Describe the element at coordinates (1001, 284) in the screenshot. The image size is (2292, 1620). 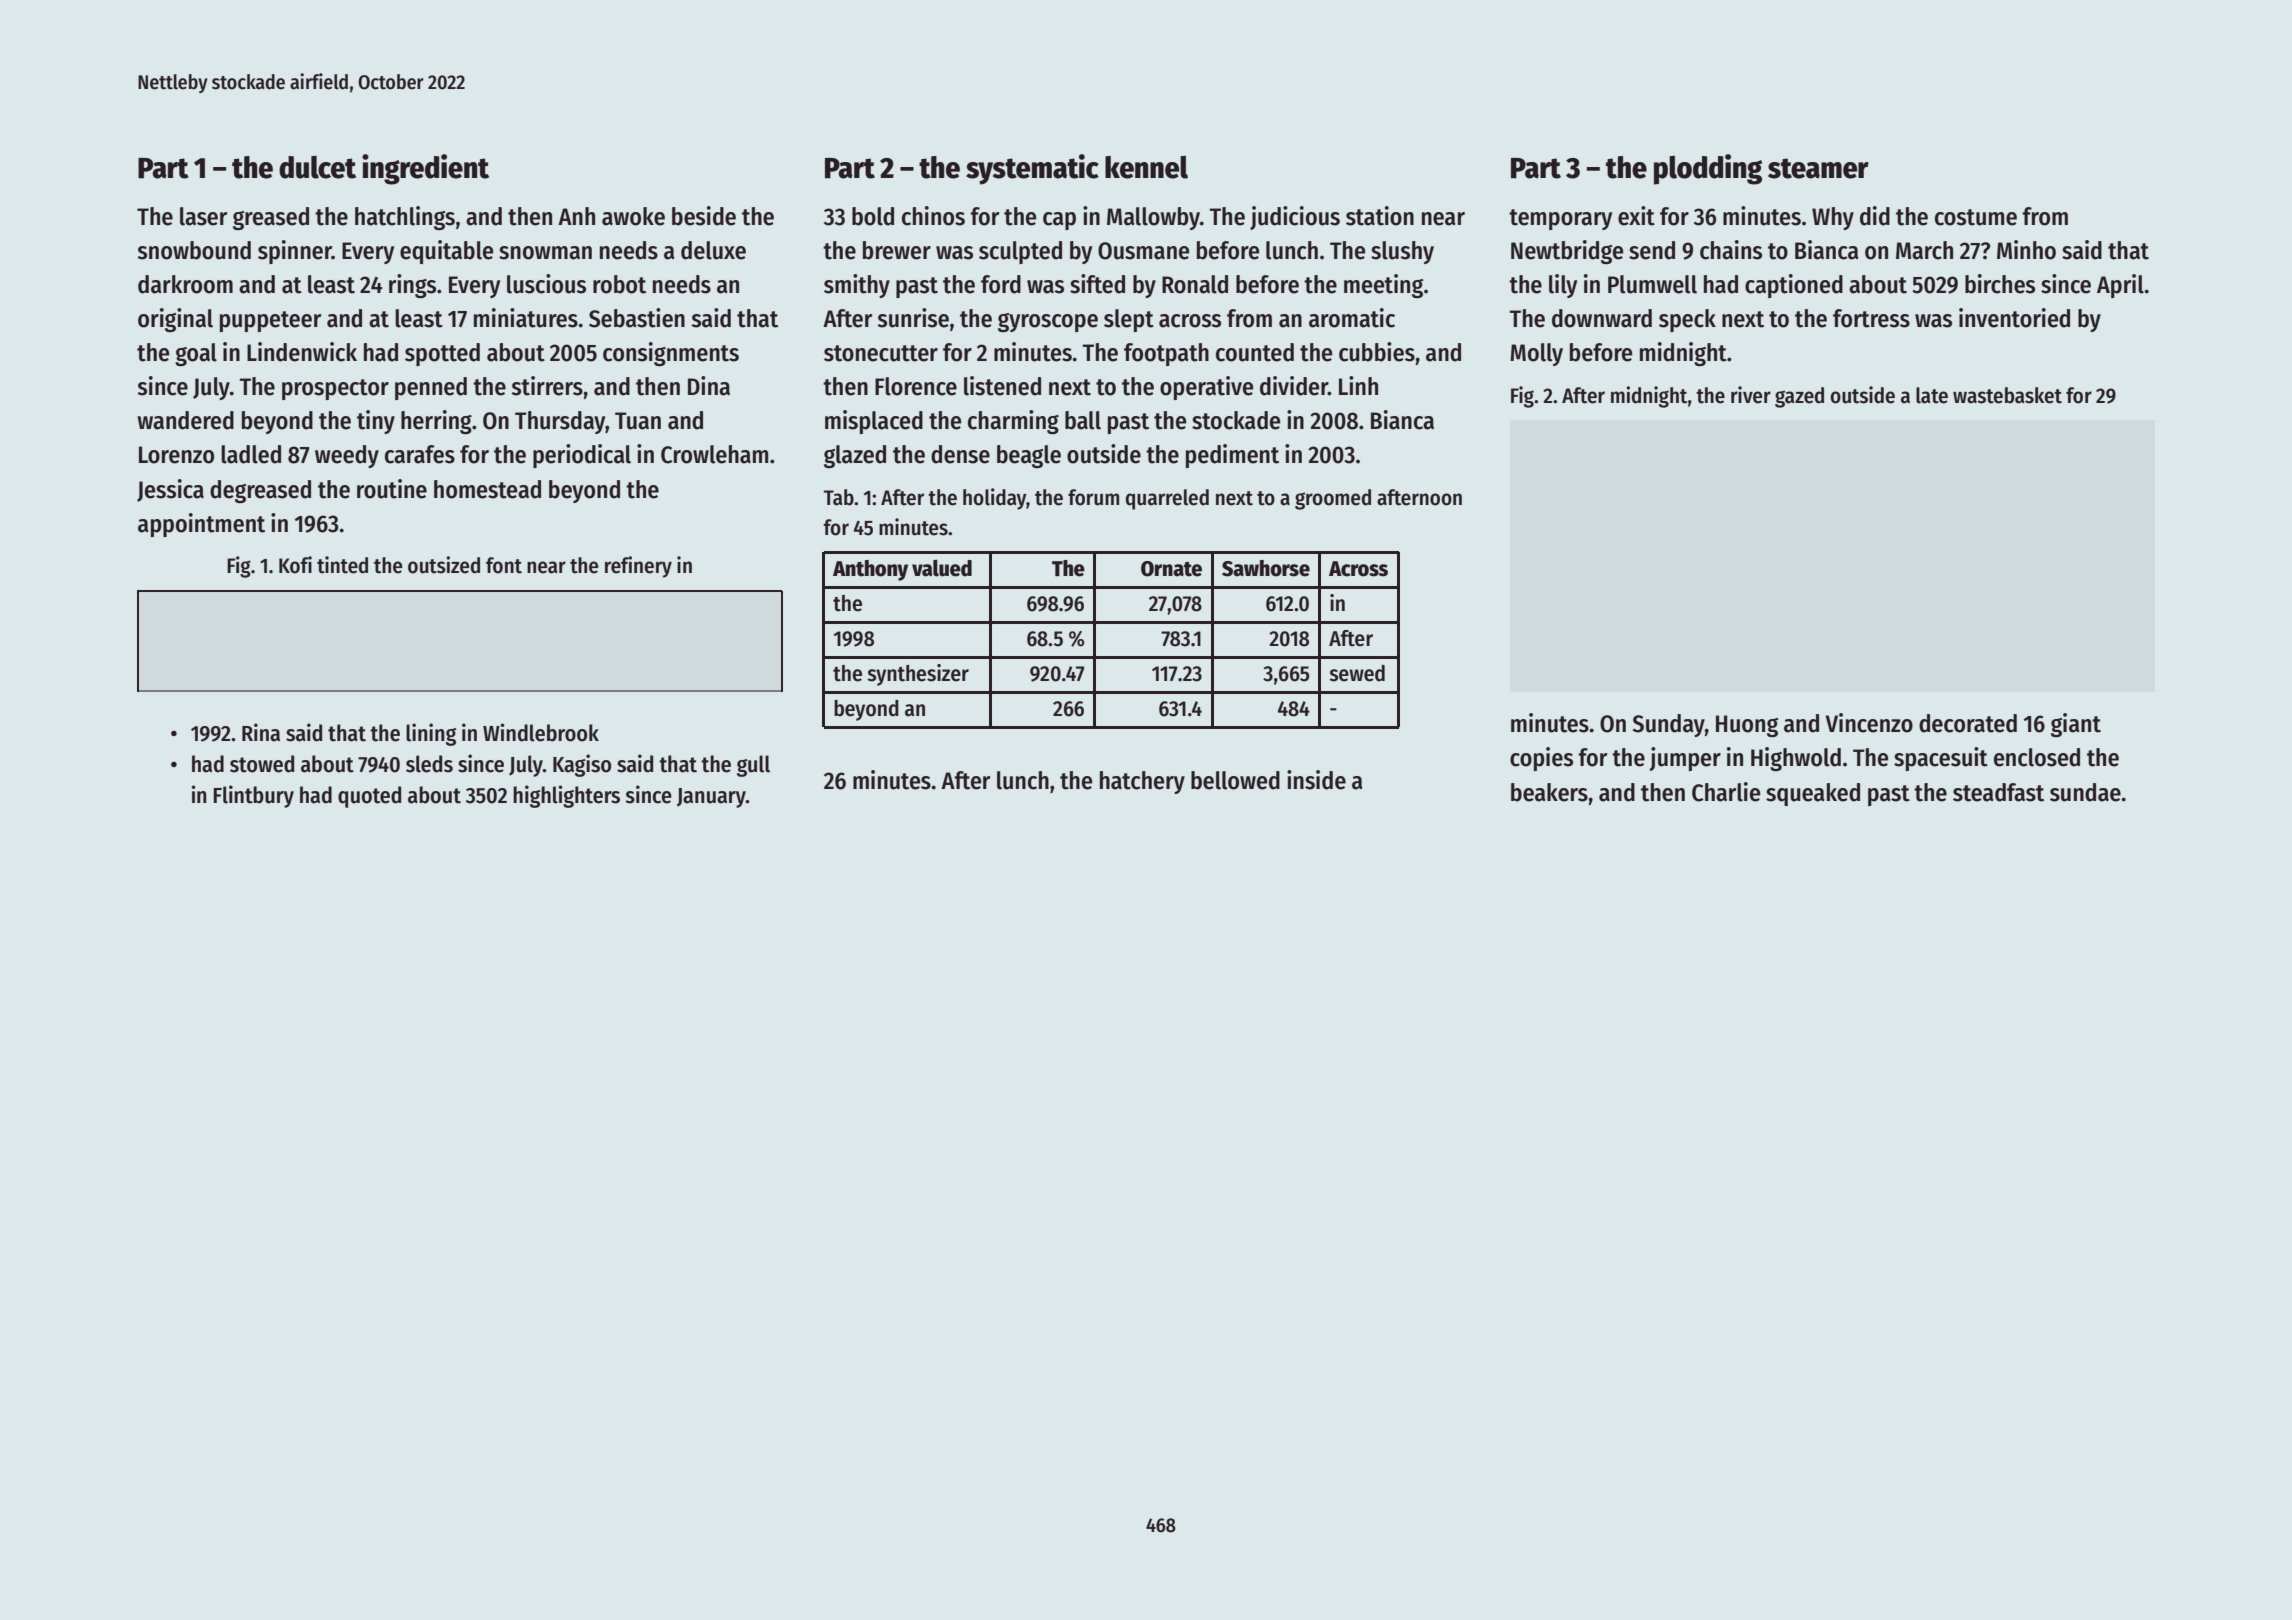
I see `ford` at that location.
